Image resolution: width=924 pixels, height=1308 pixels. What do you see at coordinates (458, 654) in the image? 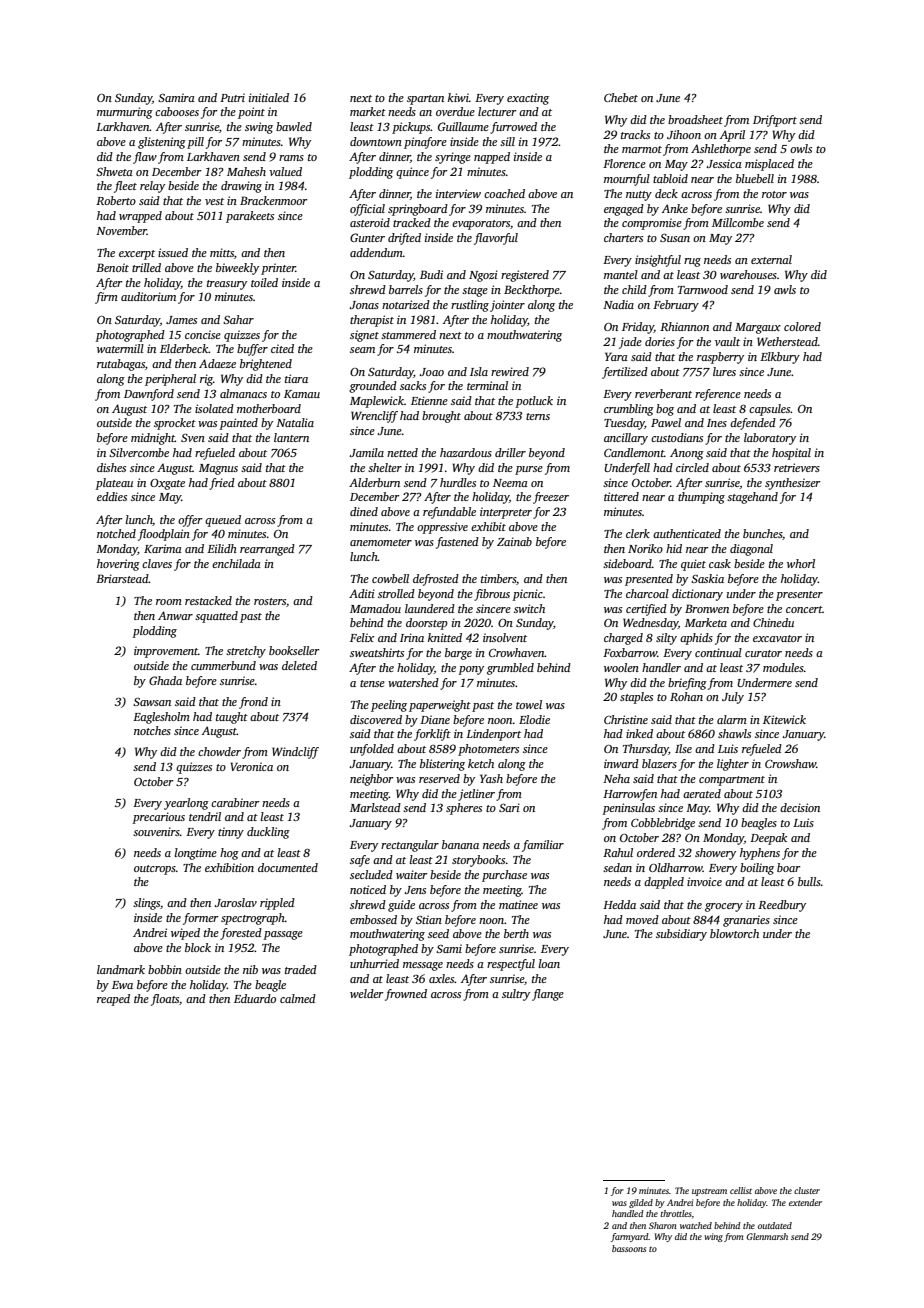
I see `barge` at bounding box center [458, 654].
